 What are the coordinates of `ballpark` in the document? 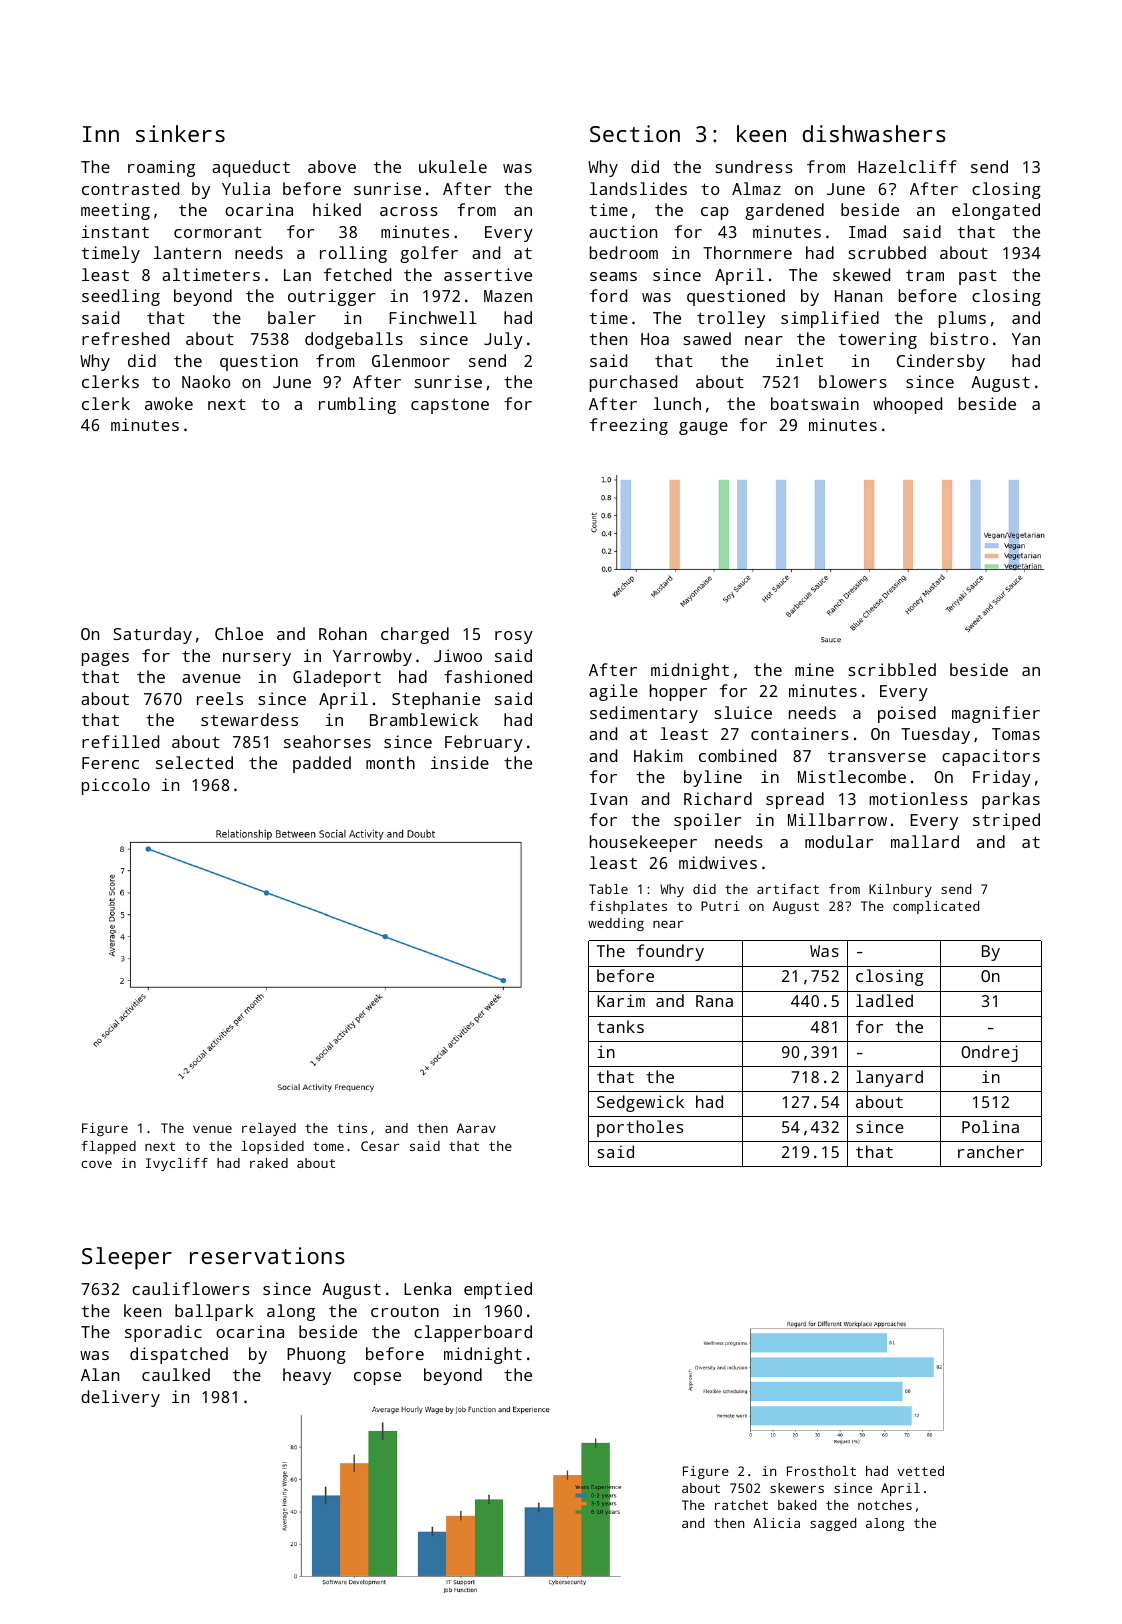 It's located at (214, 1312).
